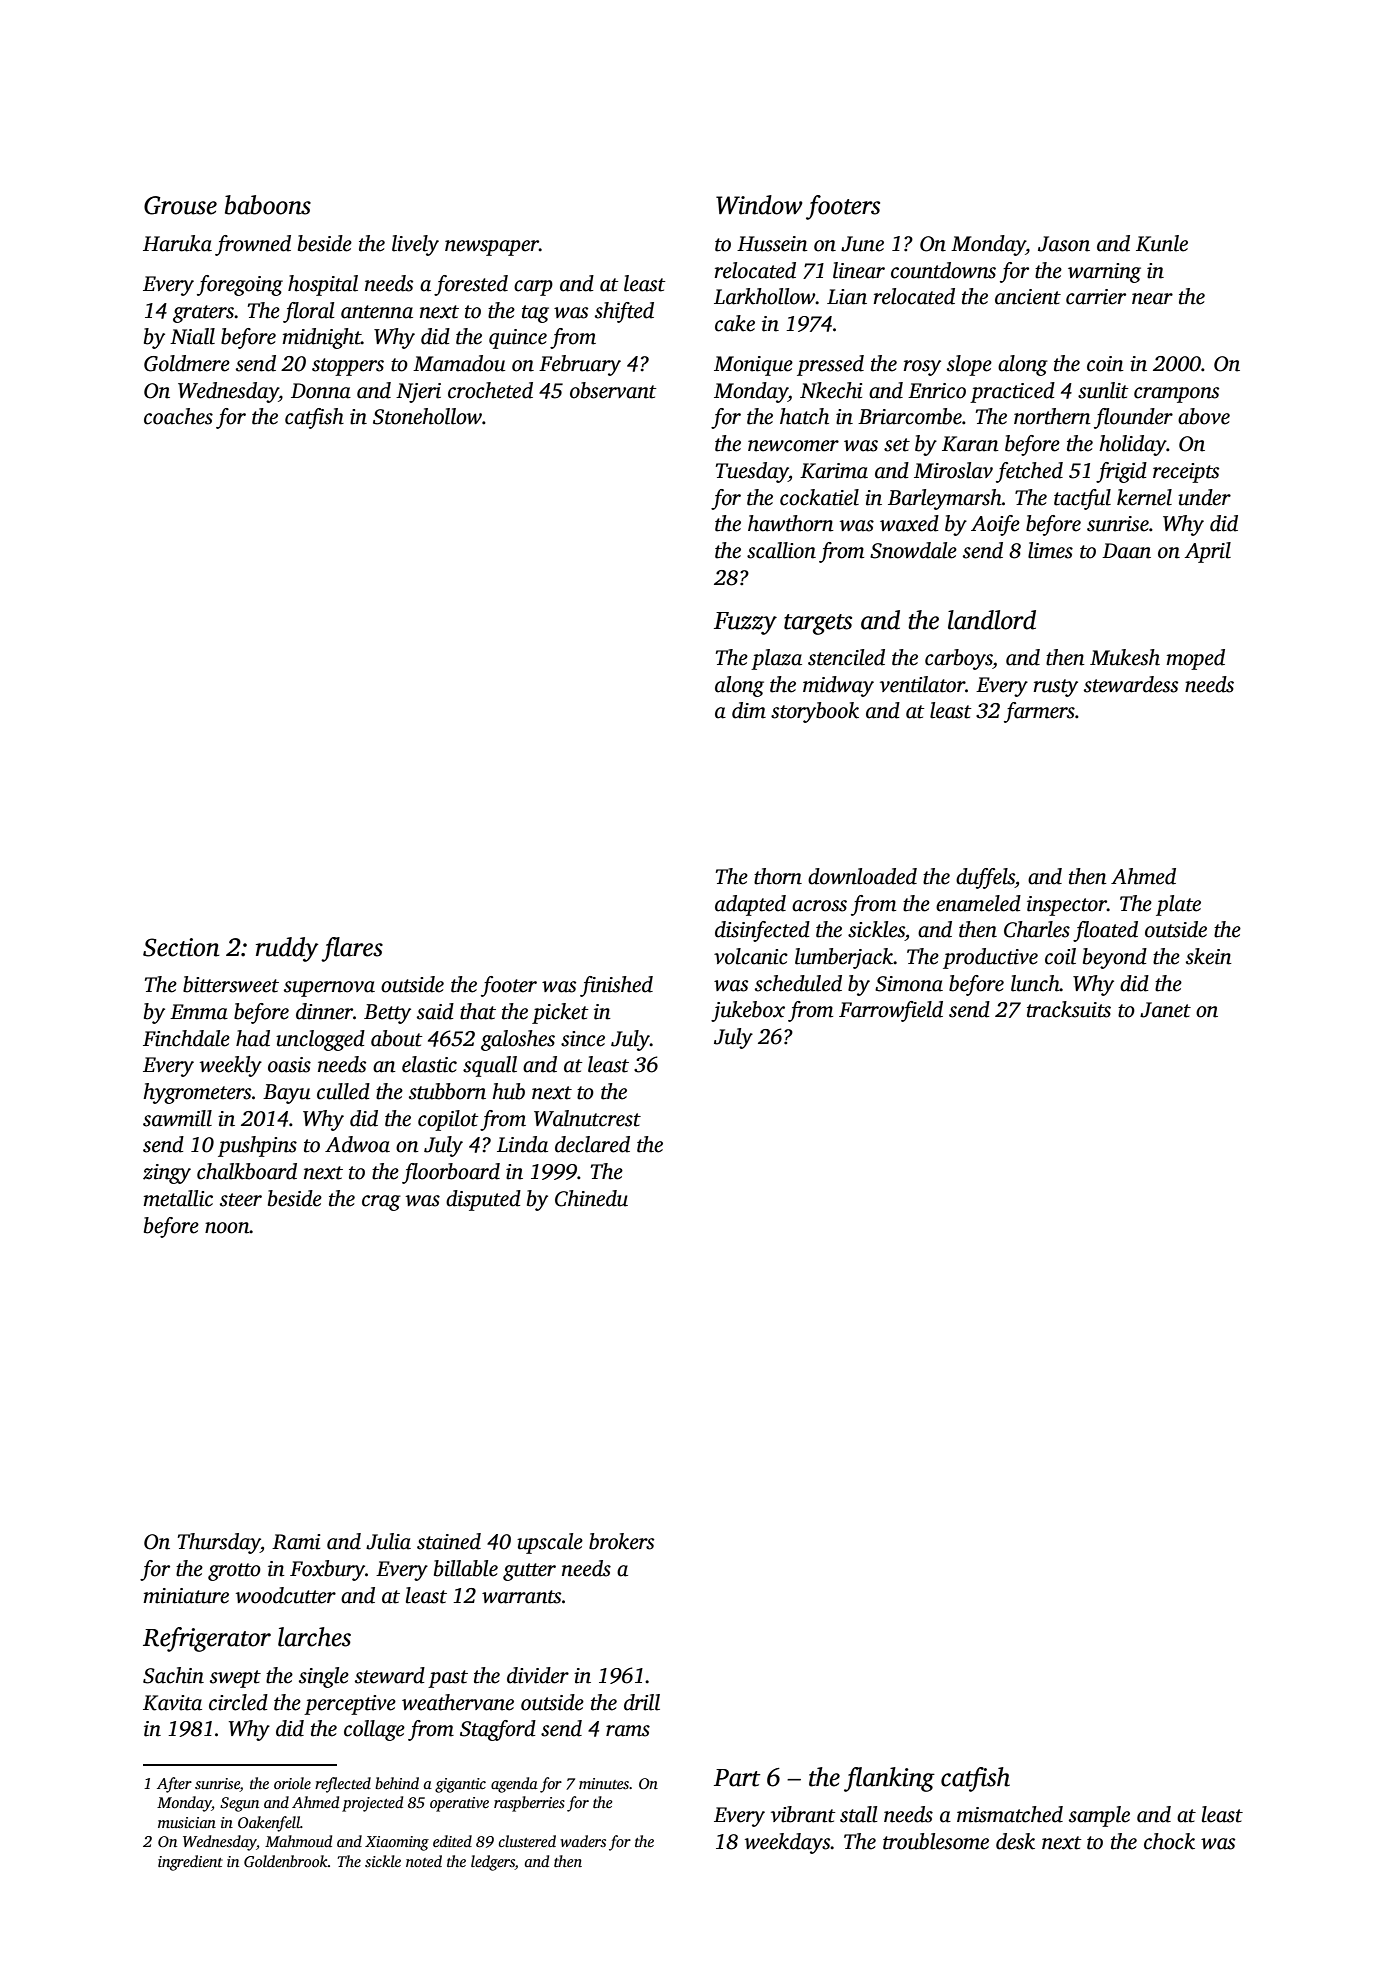  I want to click on tracksuits, so click(1069, 1009).
